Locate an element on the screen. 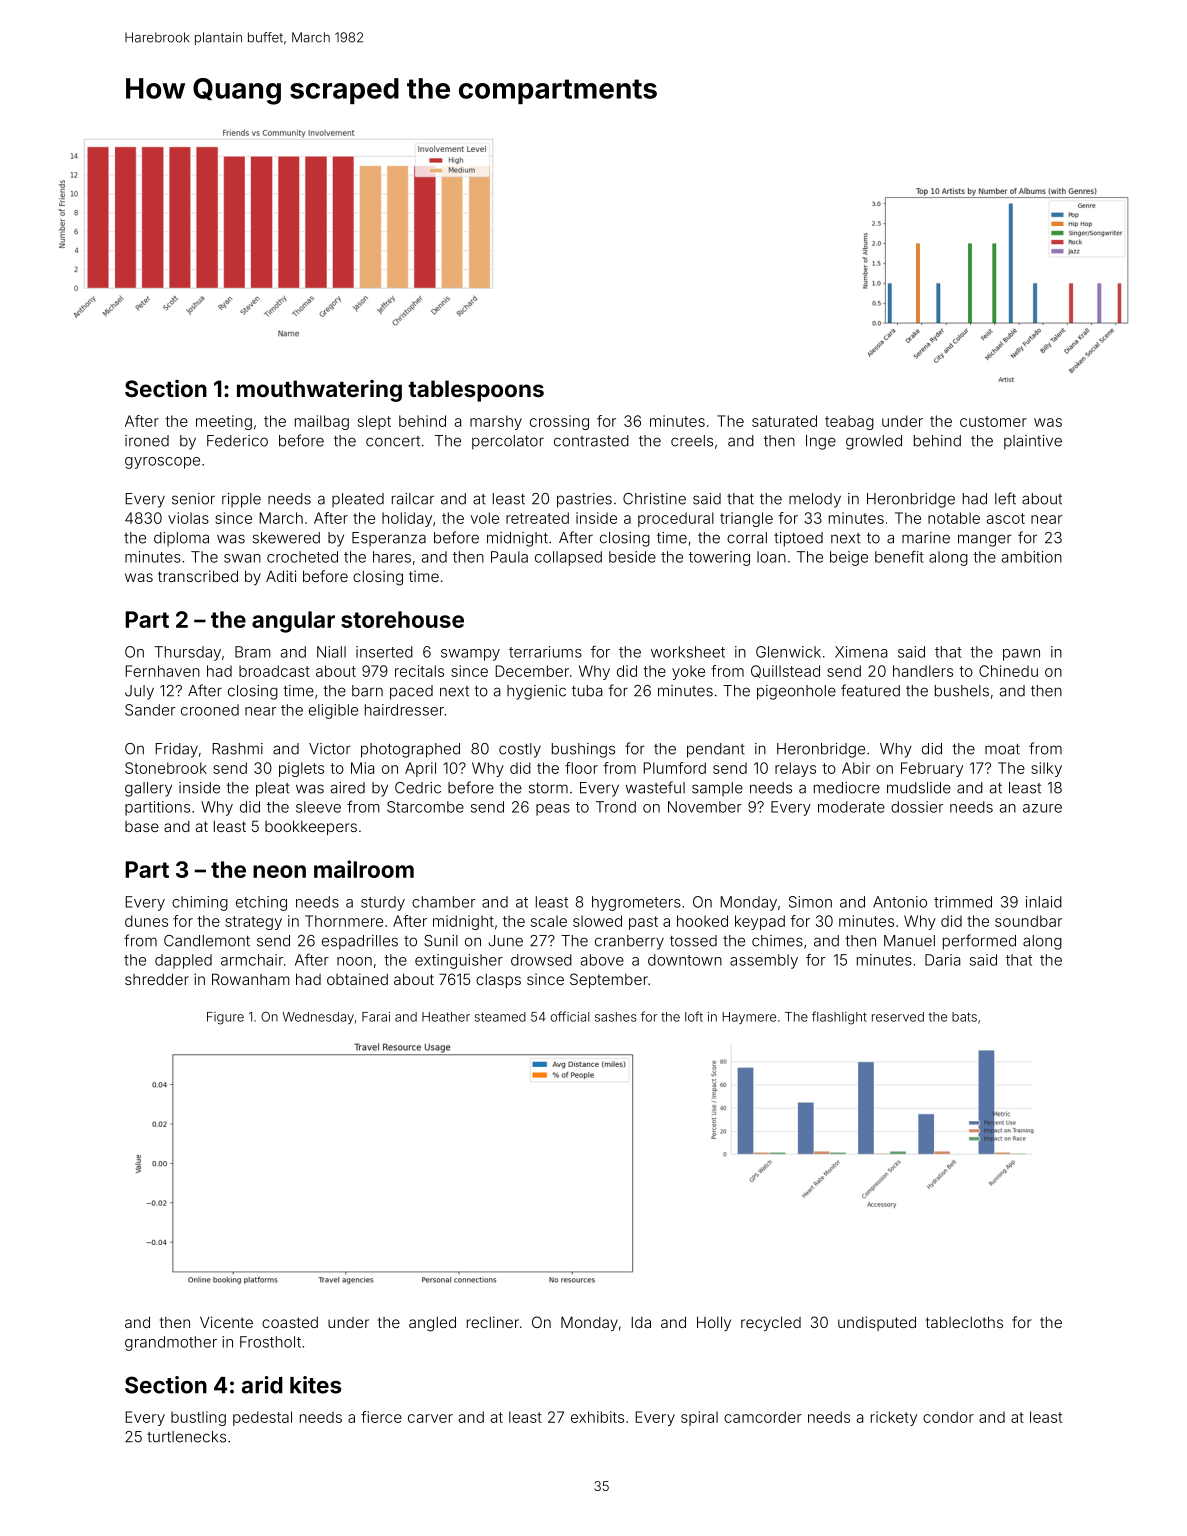 The width and height of the screenshot is (1187, 1536). soundbar is located at coordinates (1028, 921).
